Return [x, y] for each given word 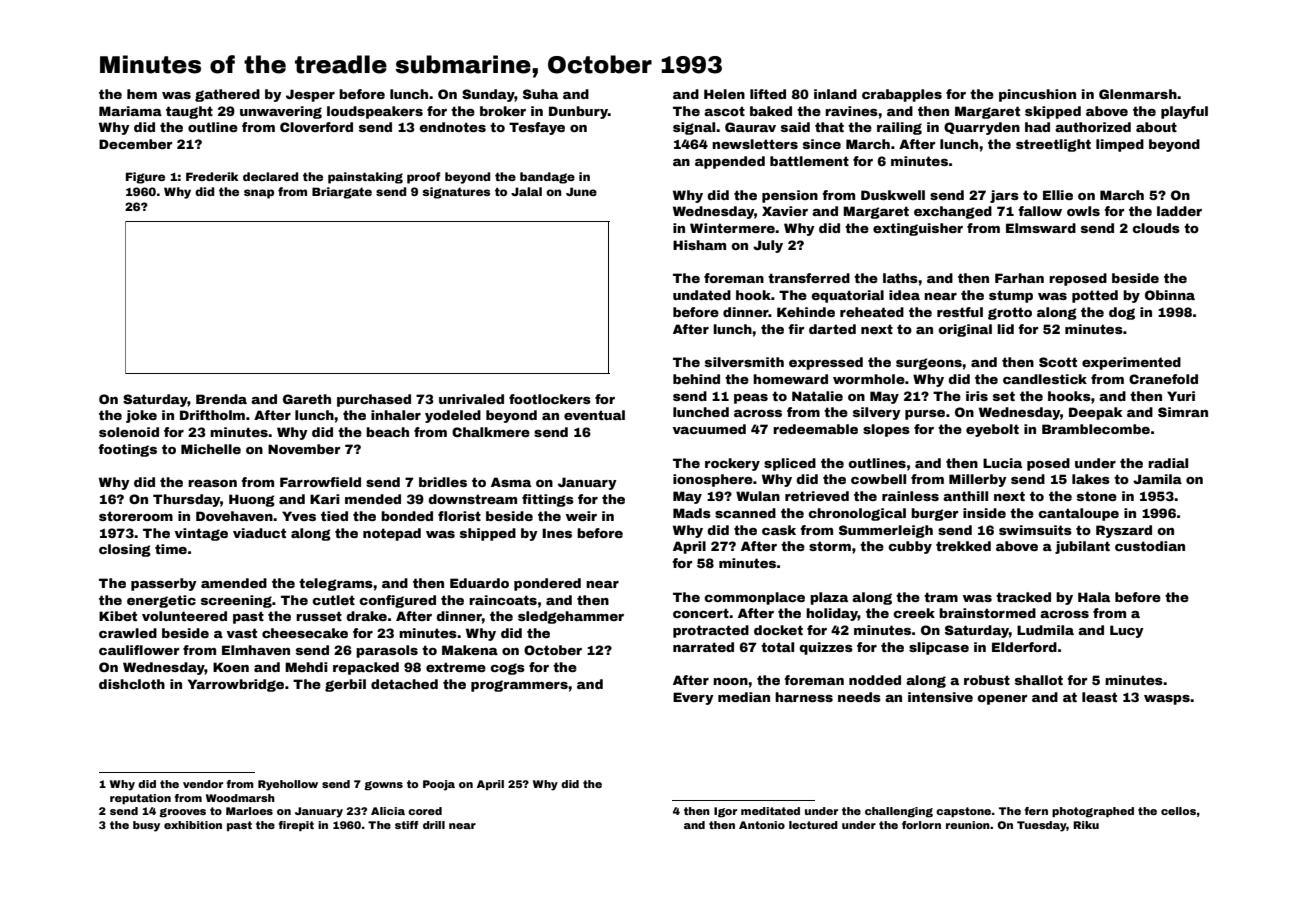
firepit [296, 826]
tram [941, 597]
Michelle [211, 449]
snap [259, 194]
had [1037, 127]
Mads [692, 513]
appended [730, 162]
